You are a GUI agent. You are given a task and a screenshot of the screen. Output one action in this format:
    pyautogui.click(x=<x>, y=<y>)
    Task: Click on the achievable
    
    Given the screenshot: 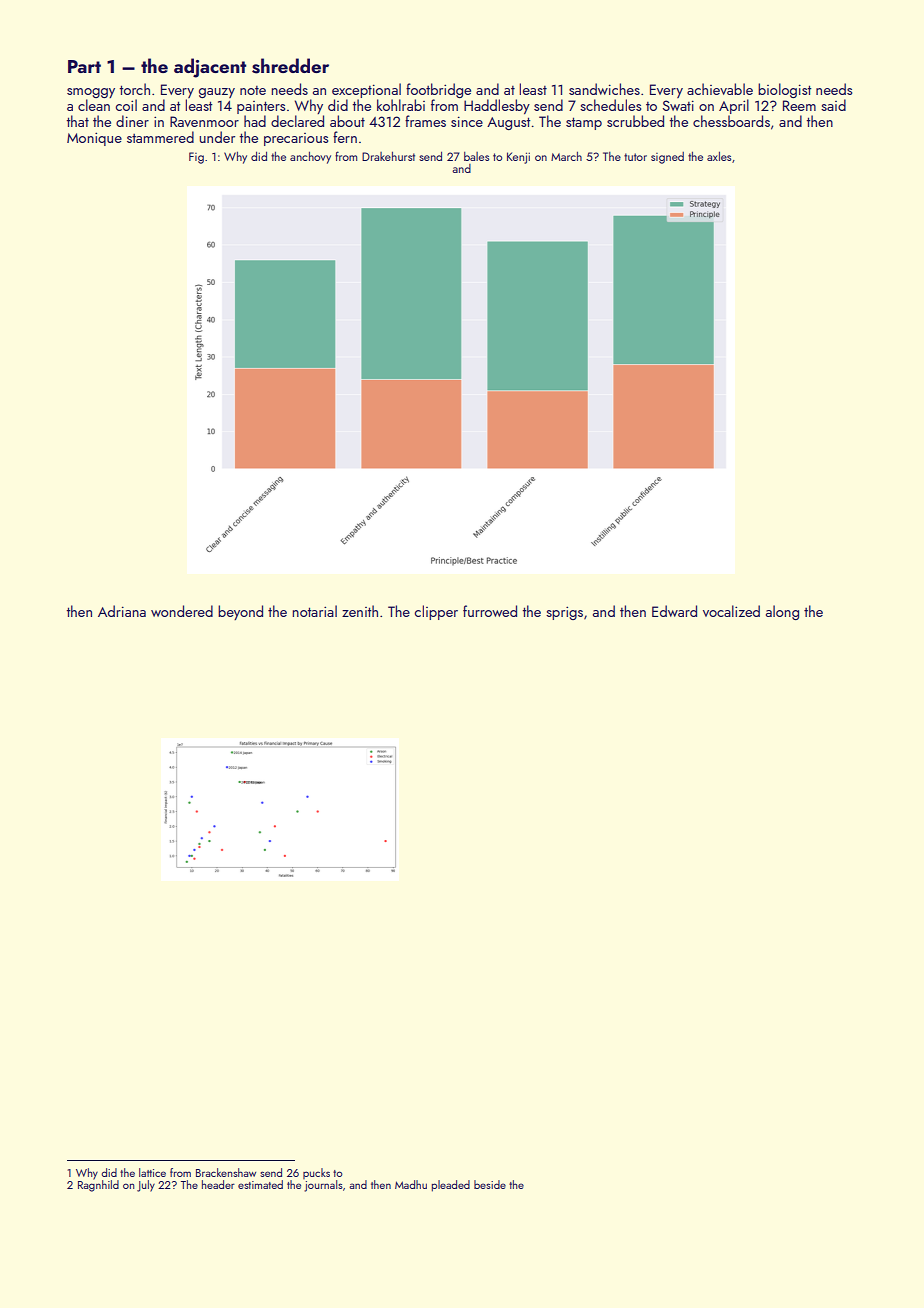 What is the action you would take?
    pyautogui.click(x=720, y=89)
